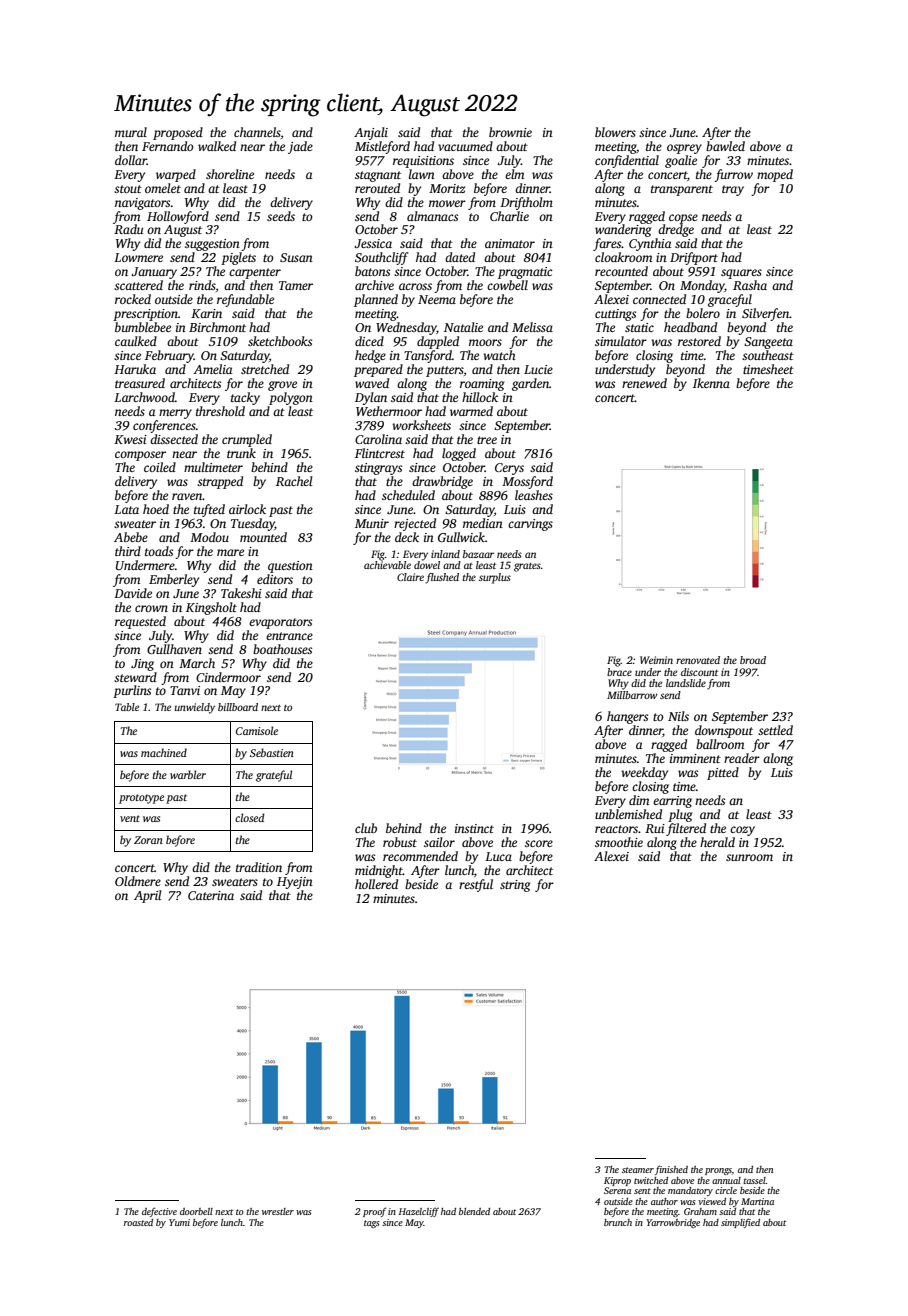 Image resolution: width=908 pixels, height=1316 pixels. What do you see at coordinates (138, 257) in the screenshot?
I see `Lowmere` at bounding box center [138, 257].
